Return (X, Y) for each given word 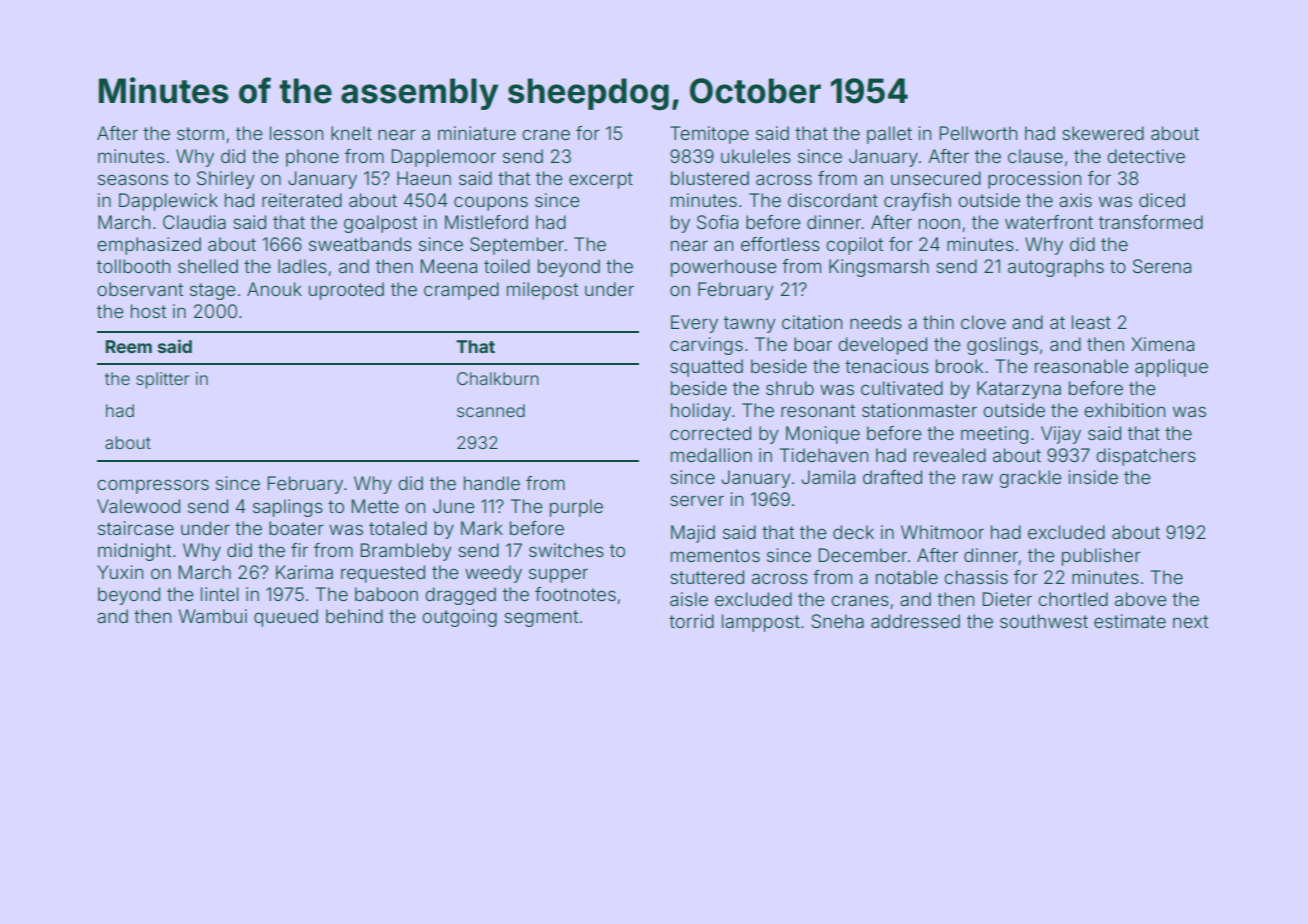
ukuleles (756, 156)
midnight (134, 552)
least (1091, 322)
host (148, 311)
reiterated (302, 200)
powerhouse (724, 268)
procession (1034, 180)
